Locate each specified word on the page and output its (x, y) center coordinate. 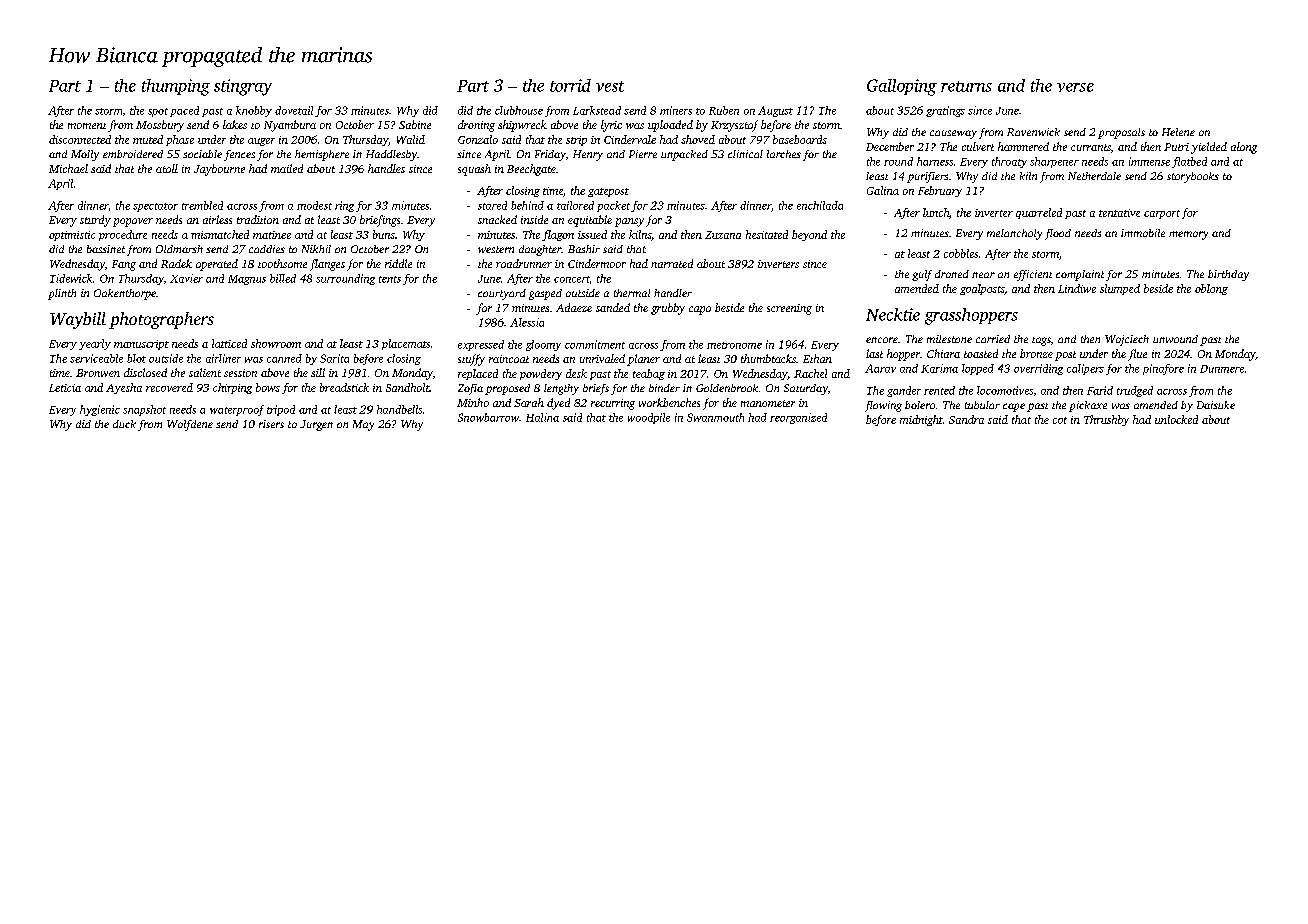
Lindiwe (1077, 288)
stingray (243, 87)
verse (1075, 87)
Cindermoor (597, 263)
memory (1188, 235)
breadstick (344, 387)
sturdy (95, 221)
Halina (542, 417)
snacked (497, 219)
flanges (327, 265)
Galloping (902, 87)
